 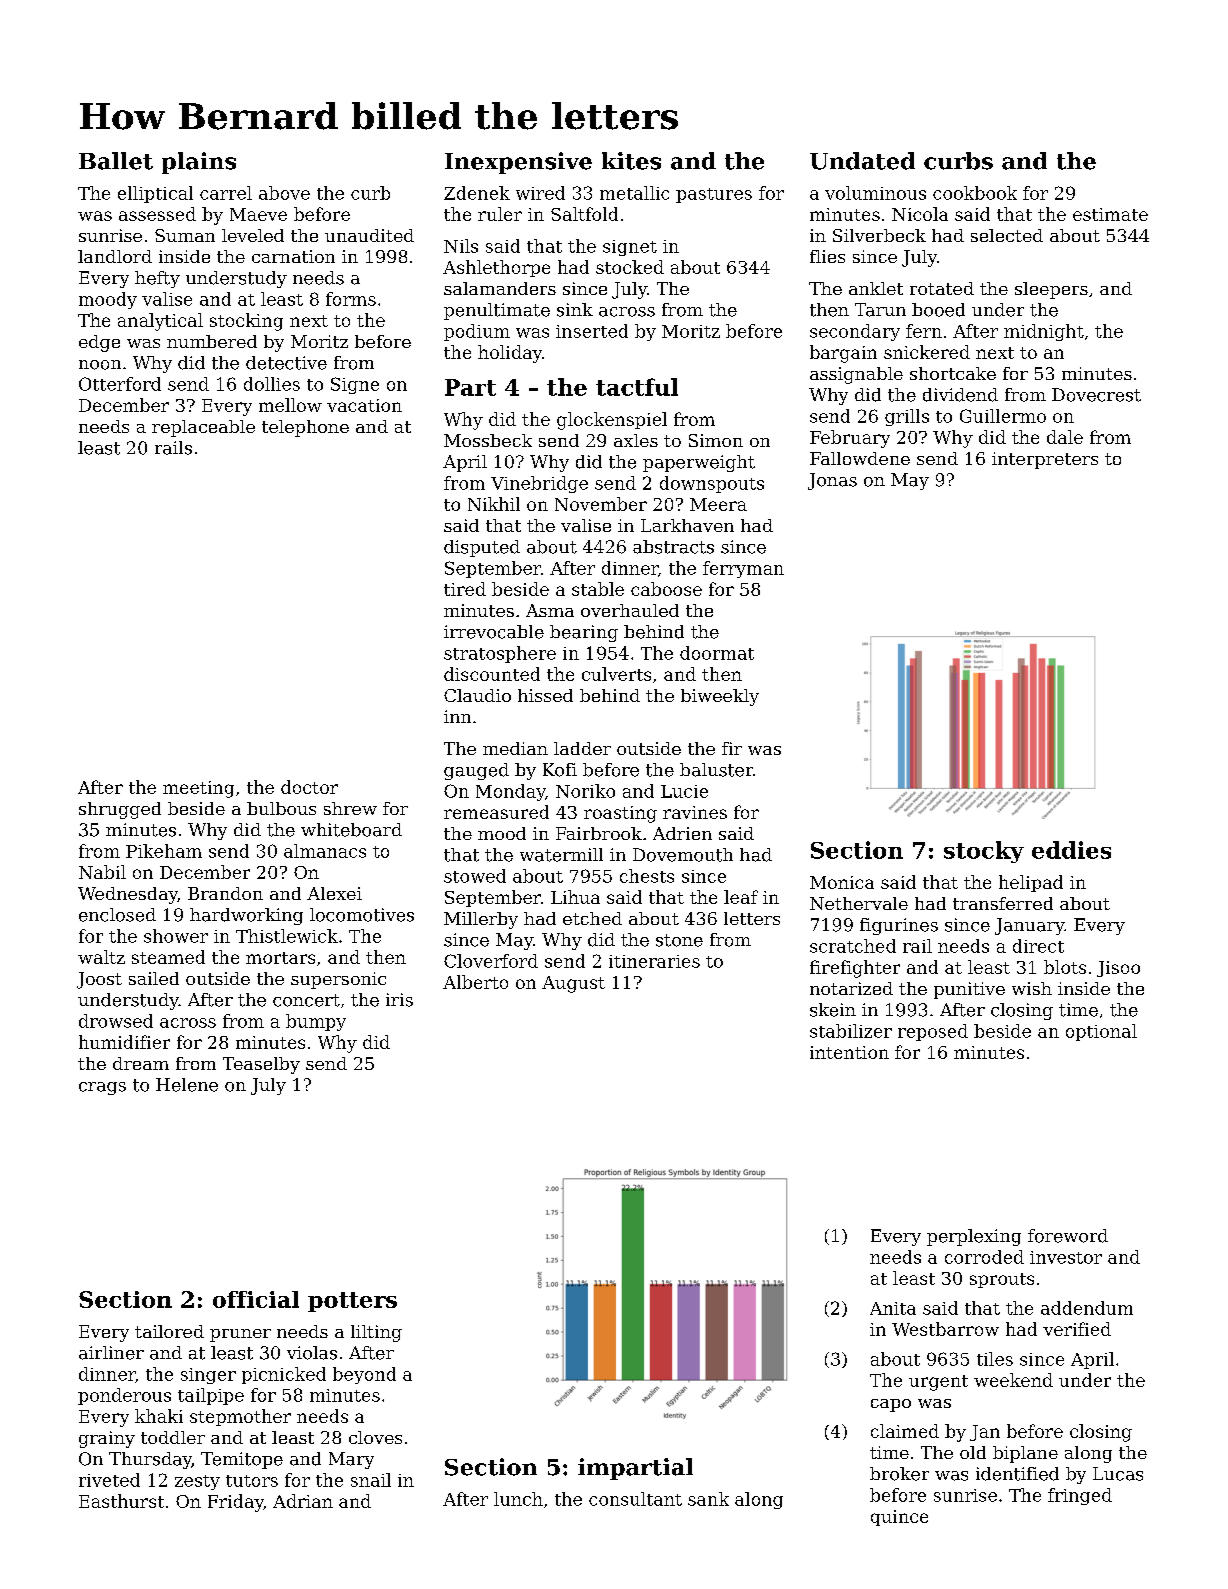 I want to click on Inexpensive, so click(x=518, y=163).
